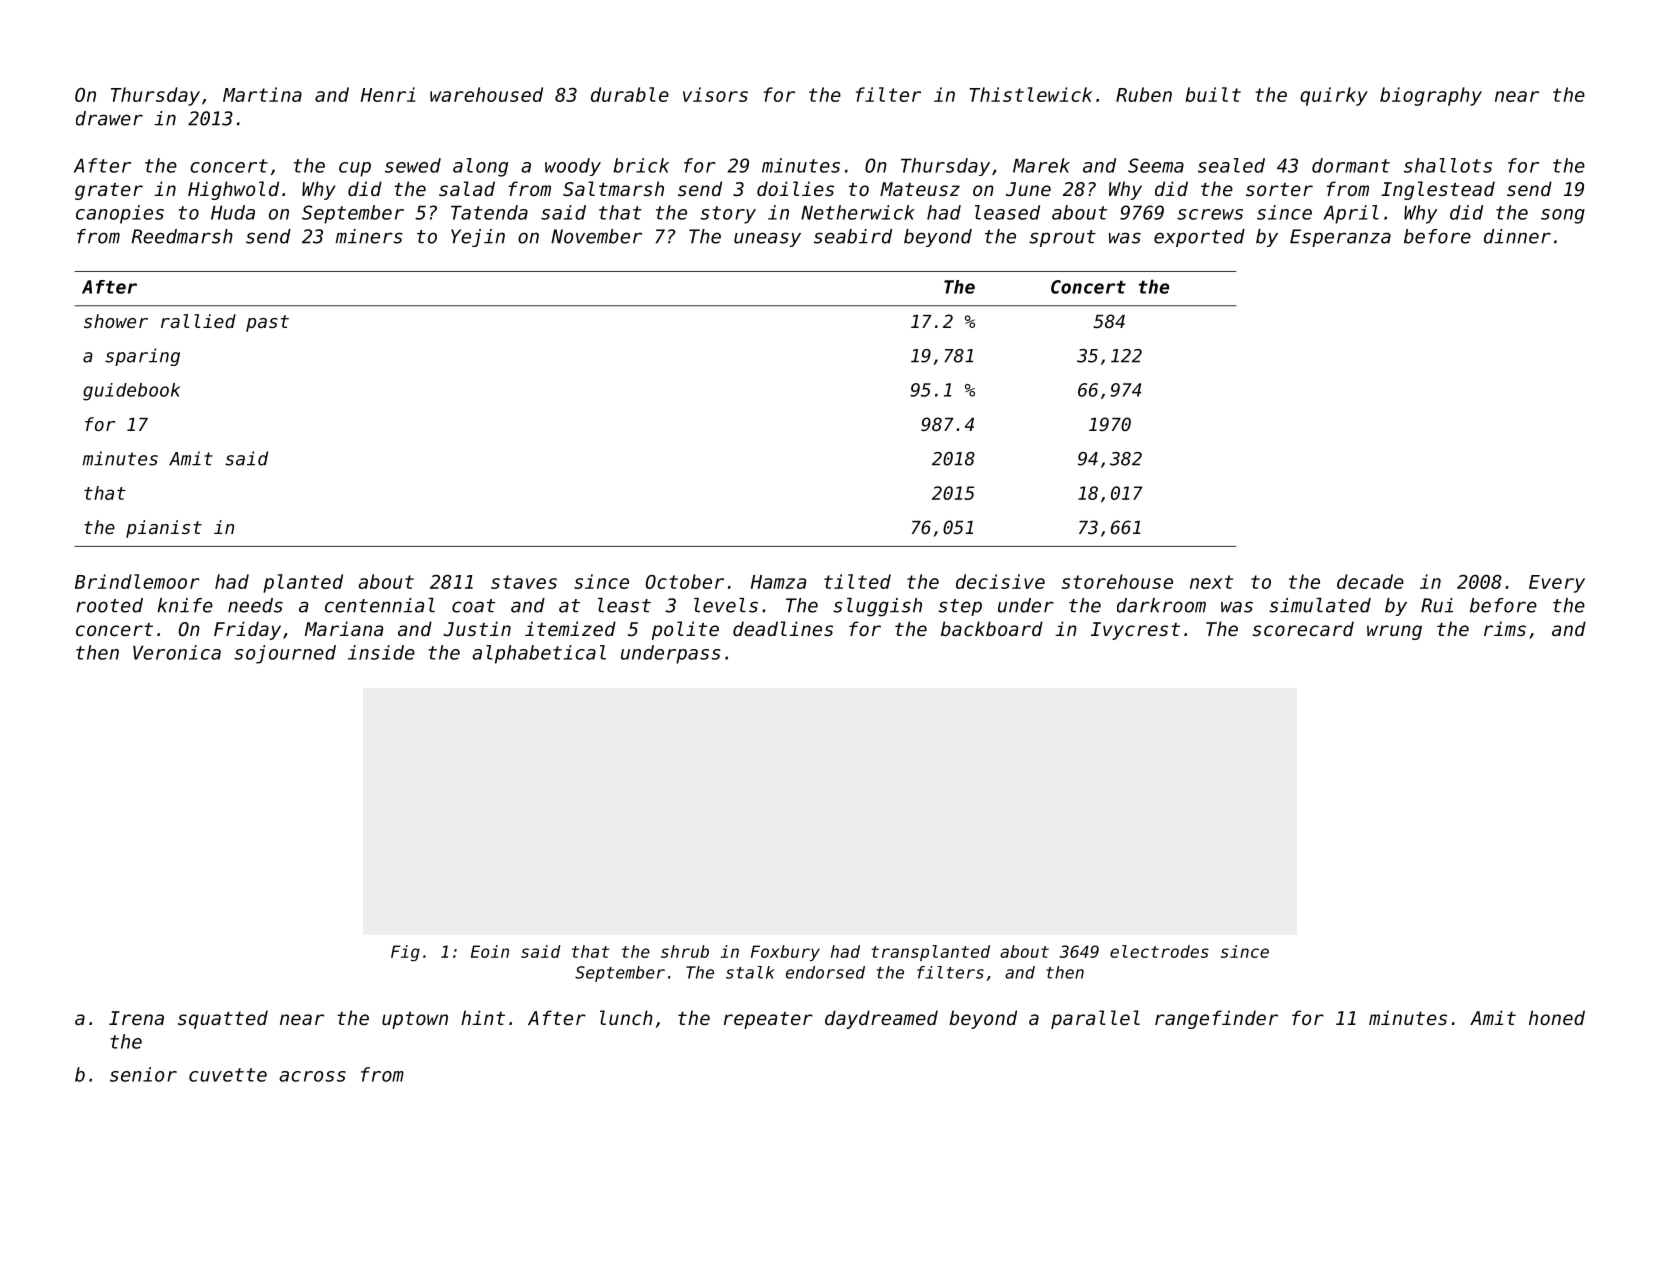 The height and width of the image is (1283, 1660). Describe the element at coordinates (1557, 1017) in the image. I see `honed` at that location.
